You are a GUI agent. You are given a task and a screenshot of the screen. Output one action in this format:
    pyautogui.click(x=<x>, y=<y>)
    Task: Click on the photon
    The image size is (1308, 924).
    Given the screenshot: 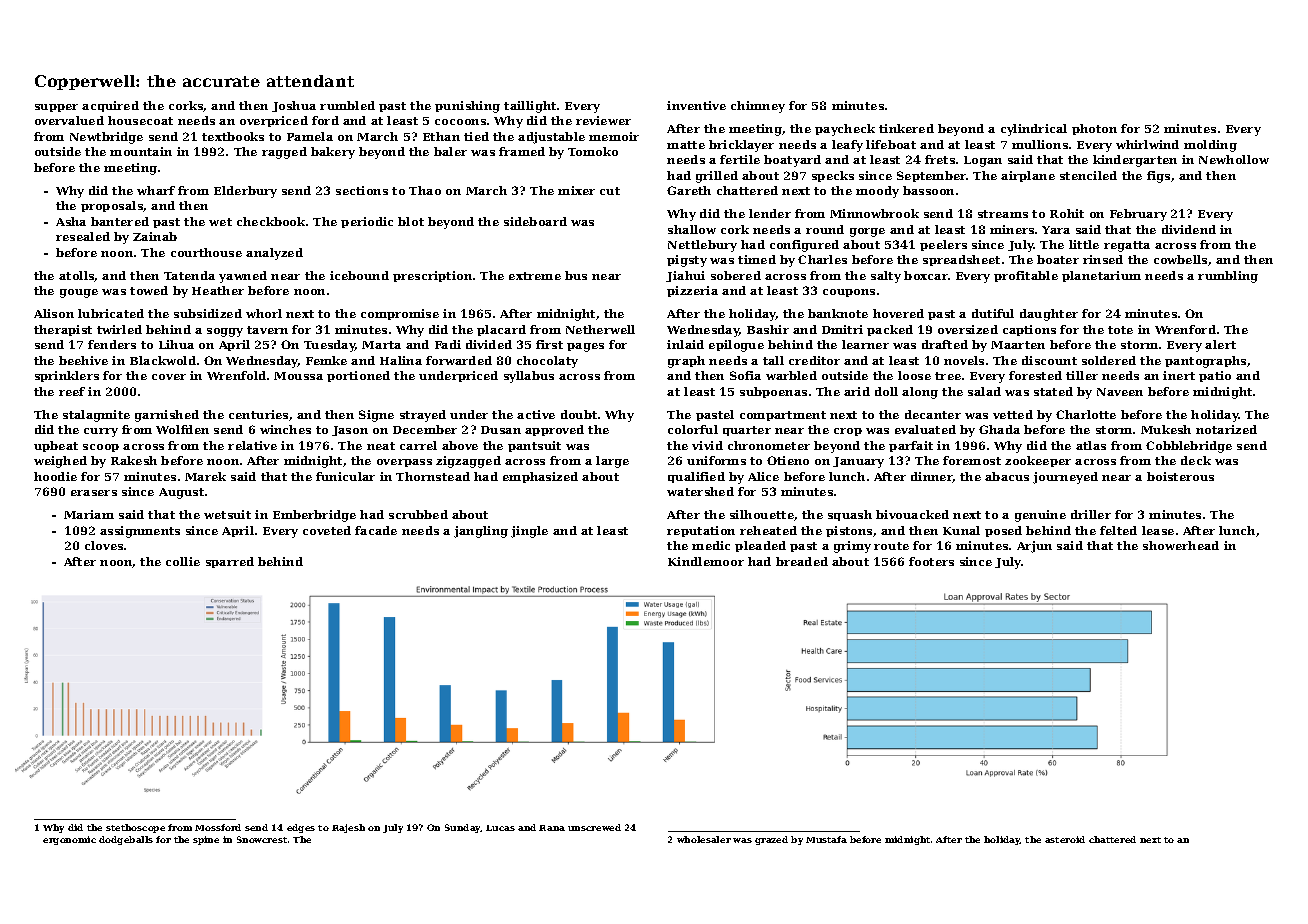 What is the action you would take?
    pyautogui.click(x=1094, y=129)
